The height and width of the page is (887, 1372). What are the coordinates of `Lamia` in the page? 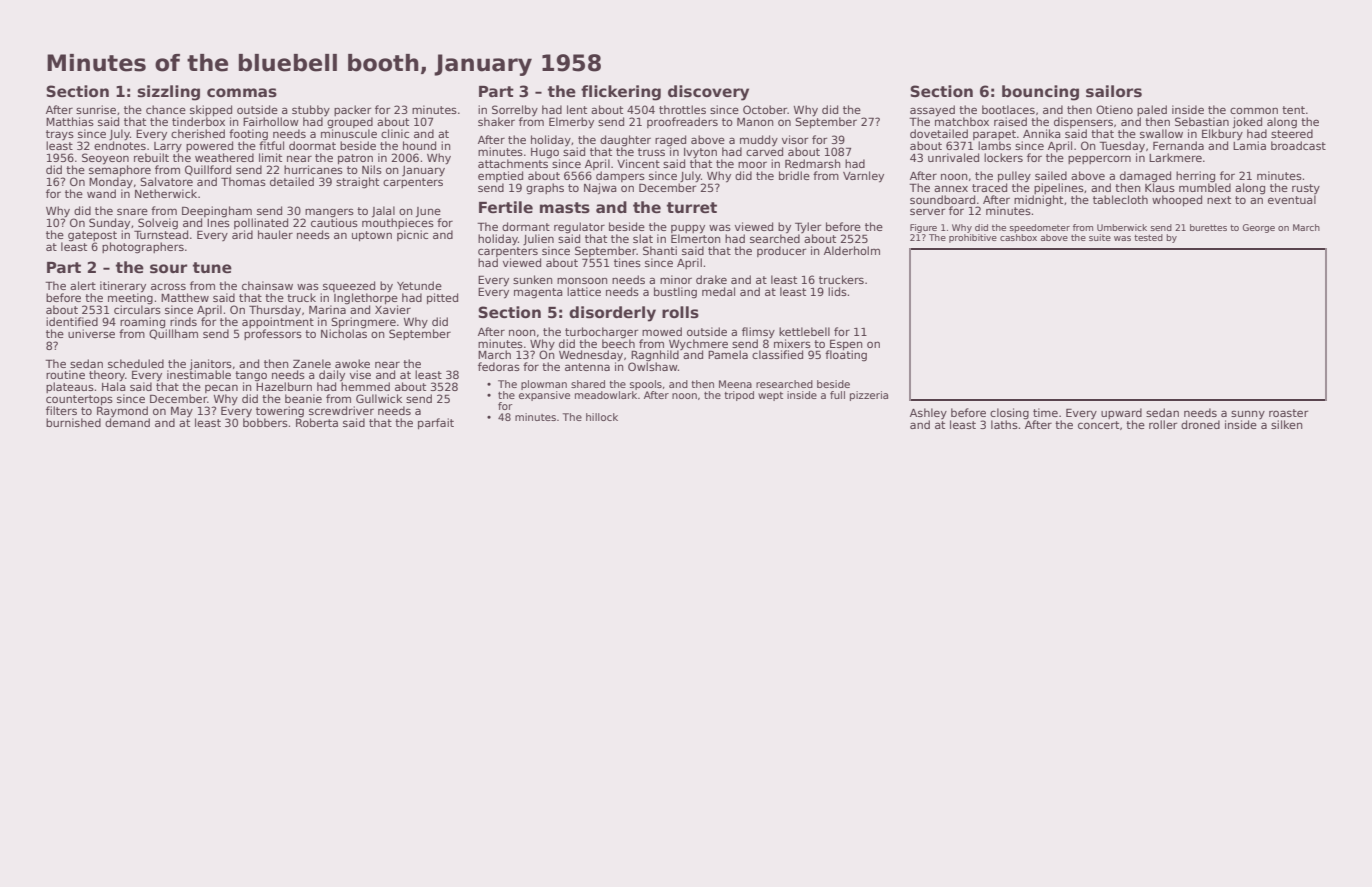 It's located at (1249, 145).
